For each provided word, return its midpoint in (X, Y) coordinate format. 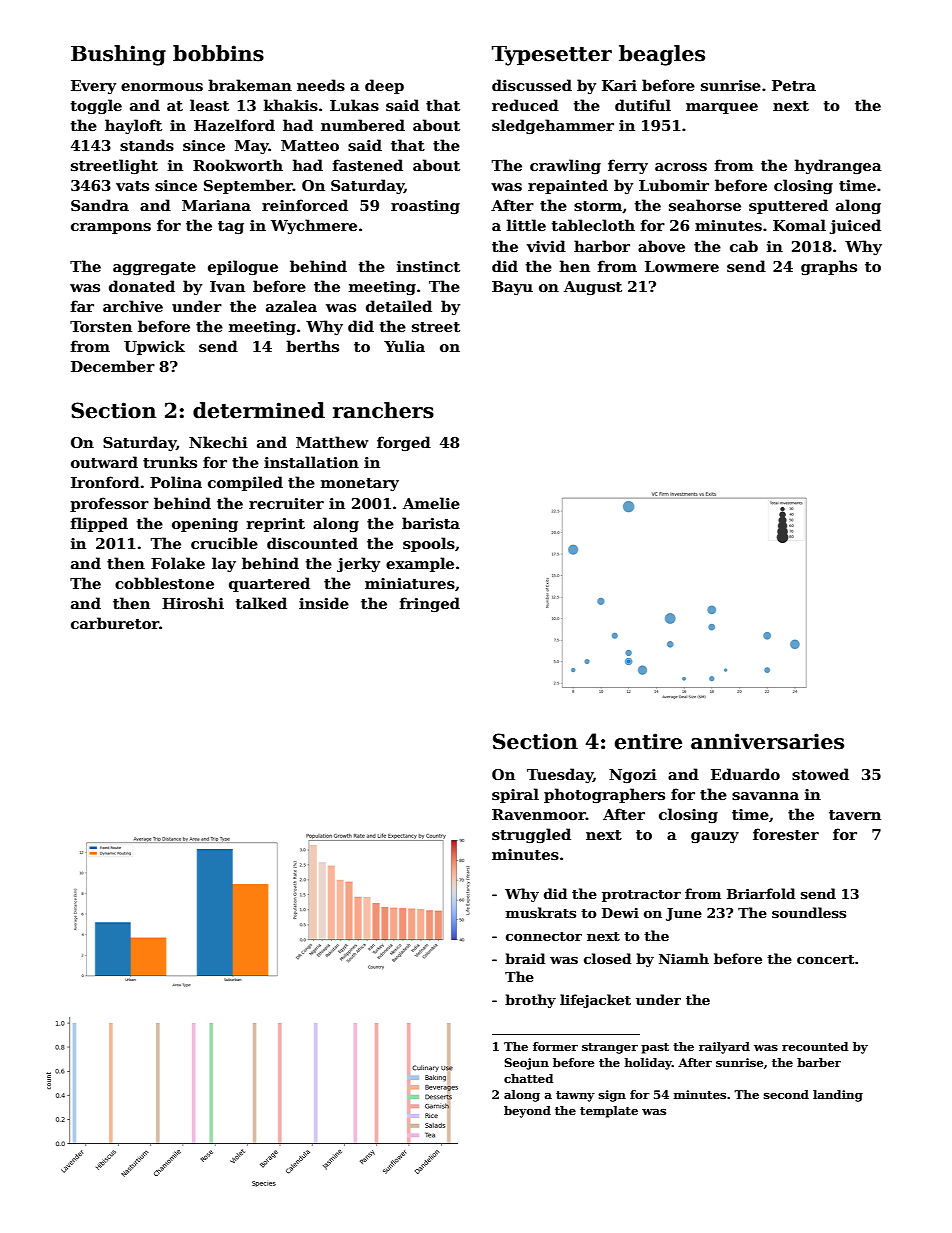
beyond (527, 1112)
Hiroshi (193, 603)
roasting (425, 207)
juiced (855, 226)
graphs (829, 267)
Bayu (512, 288)
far (82, 306)
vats (132, 186)
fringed (430, 604)
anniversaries (767, 741)
